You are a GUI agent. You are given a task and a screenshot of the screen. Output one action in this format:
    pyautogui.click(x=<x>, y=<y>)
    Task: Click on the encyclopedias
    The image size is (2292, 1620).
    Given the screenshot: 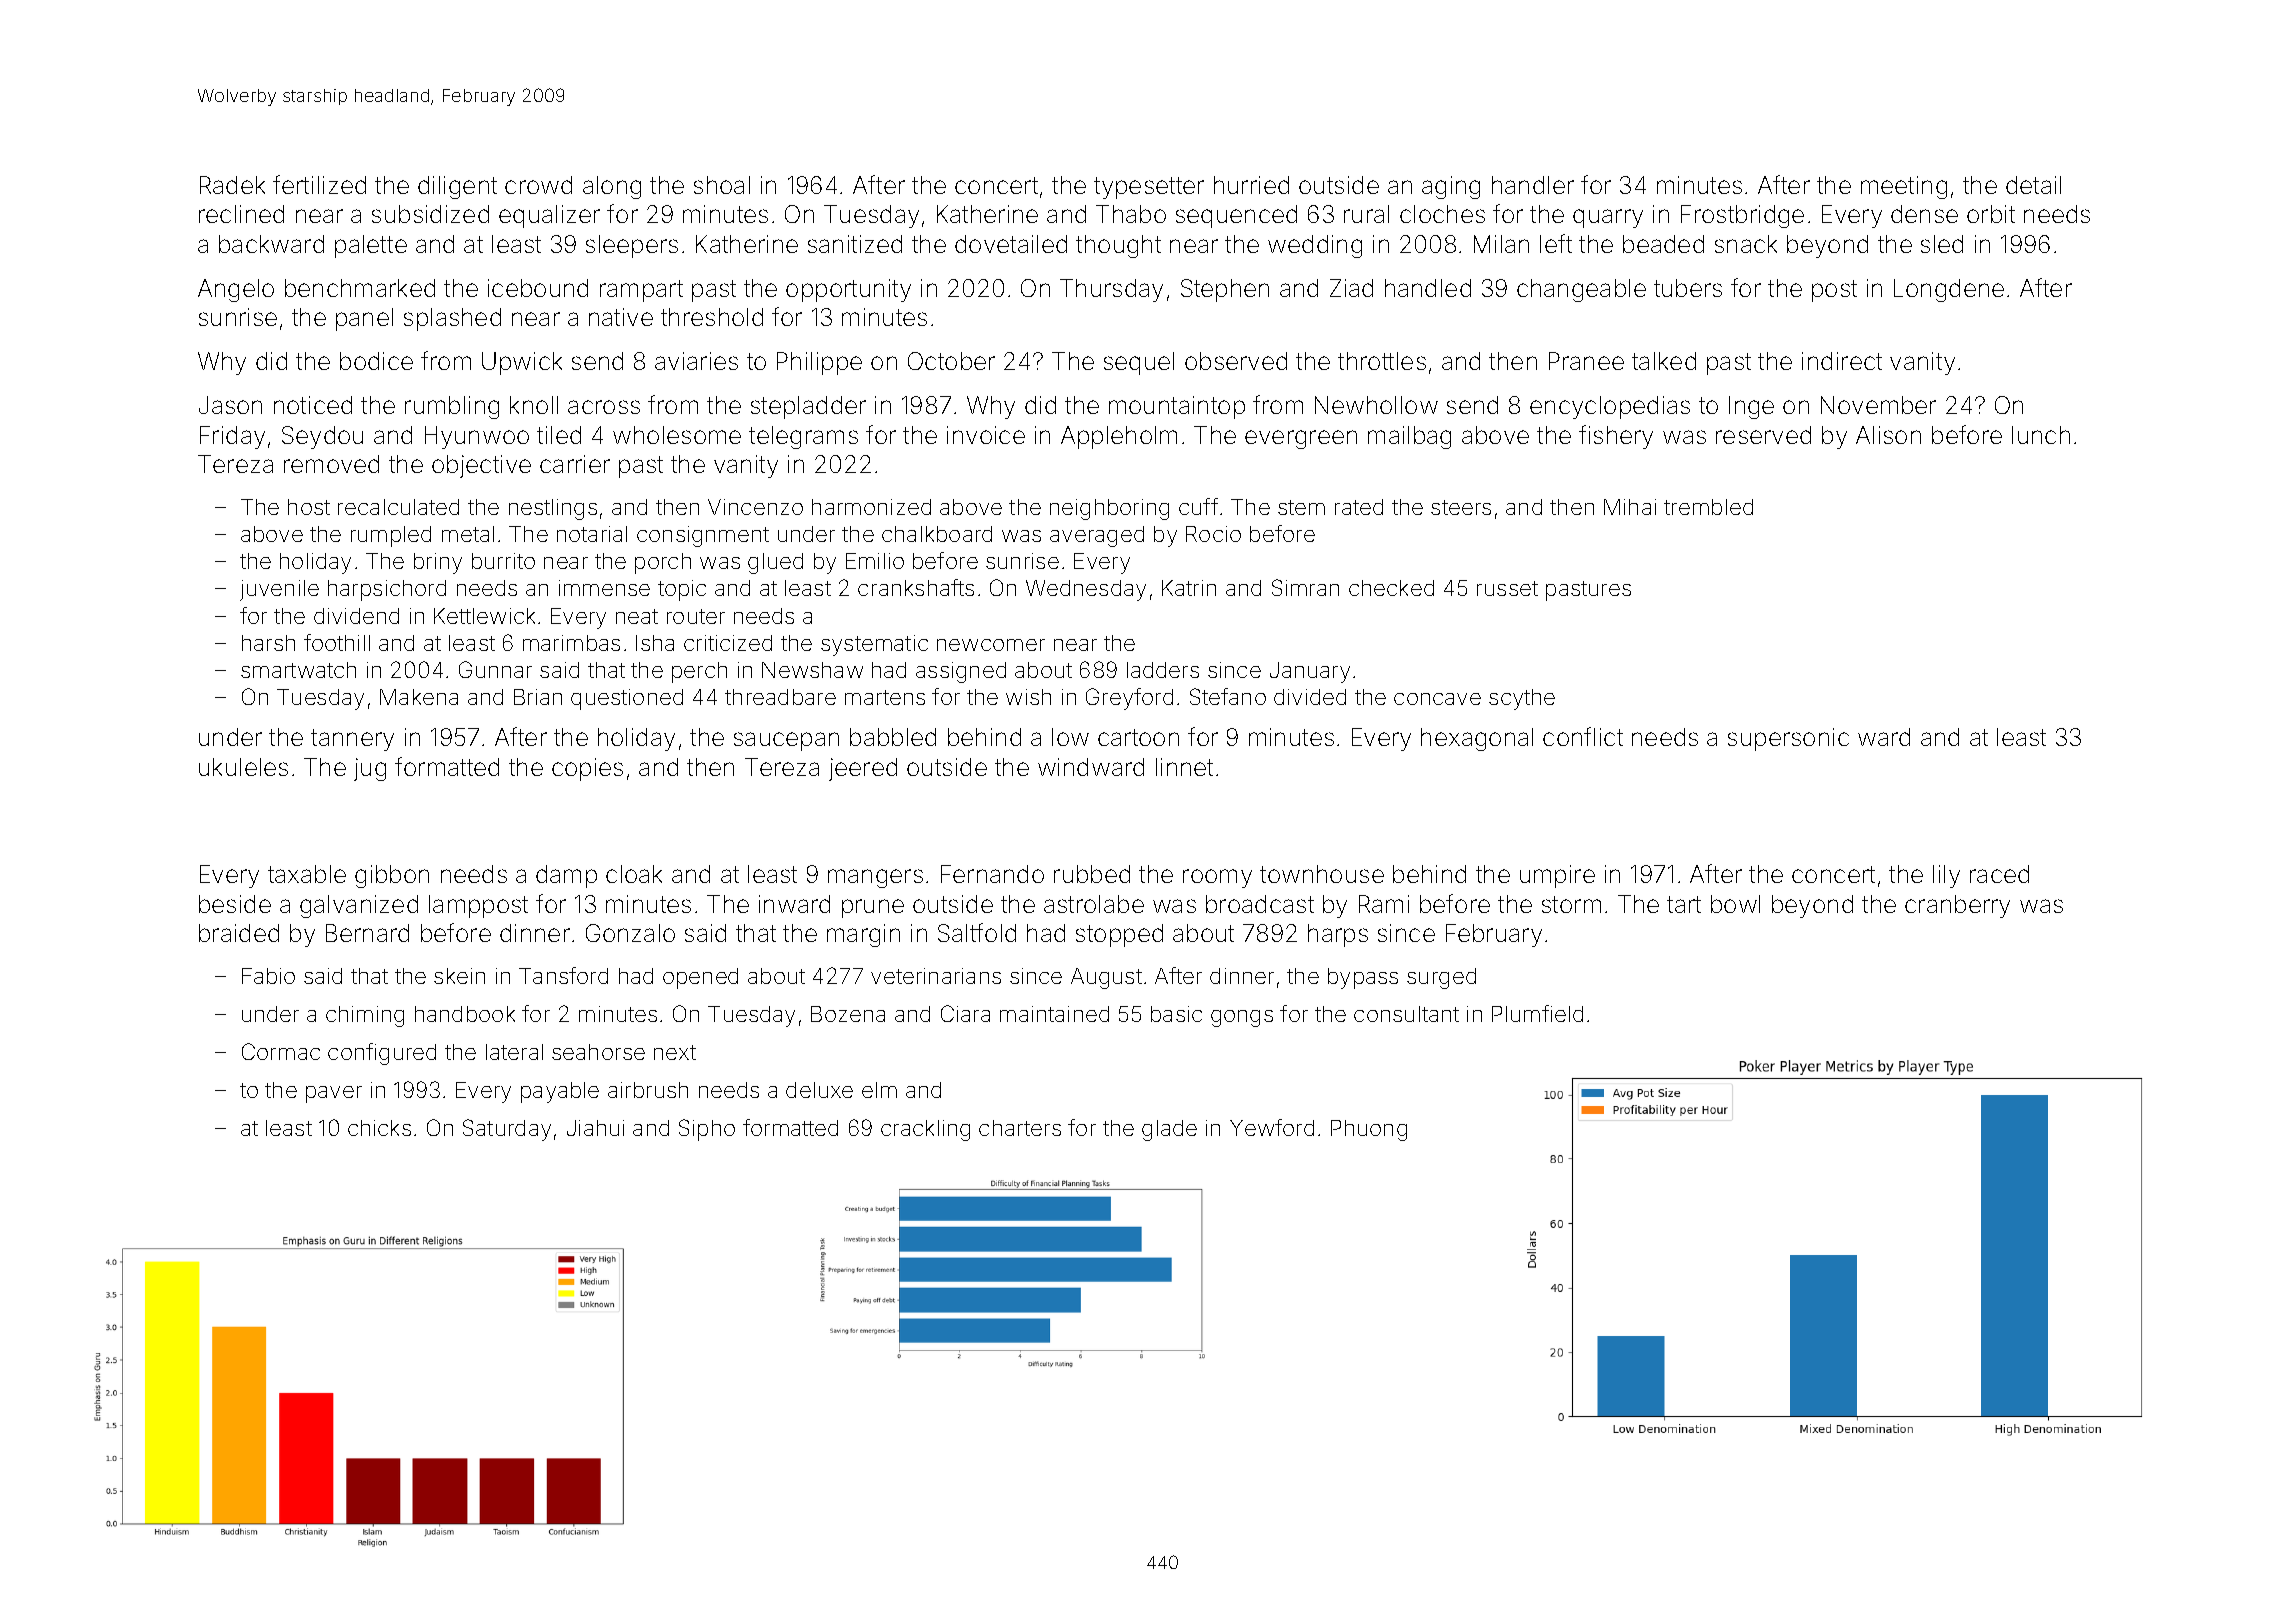 What is the action you would take?
    pyautogui.click(x=1610, y=407)
